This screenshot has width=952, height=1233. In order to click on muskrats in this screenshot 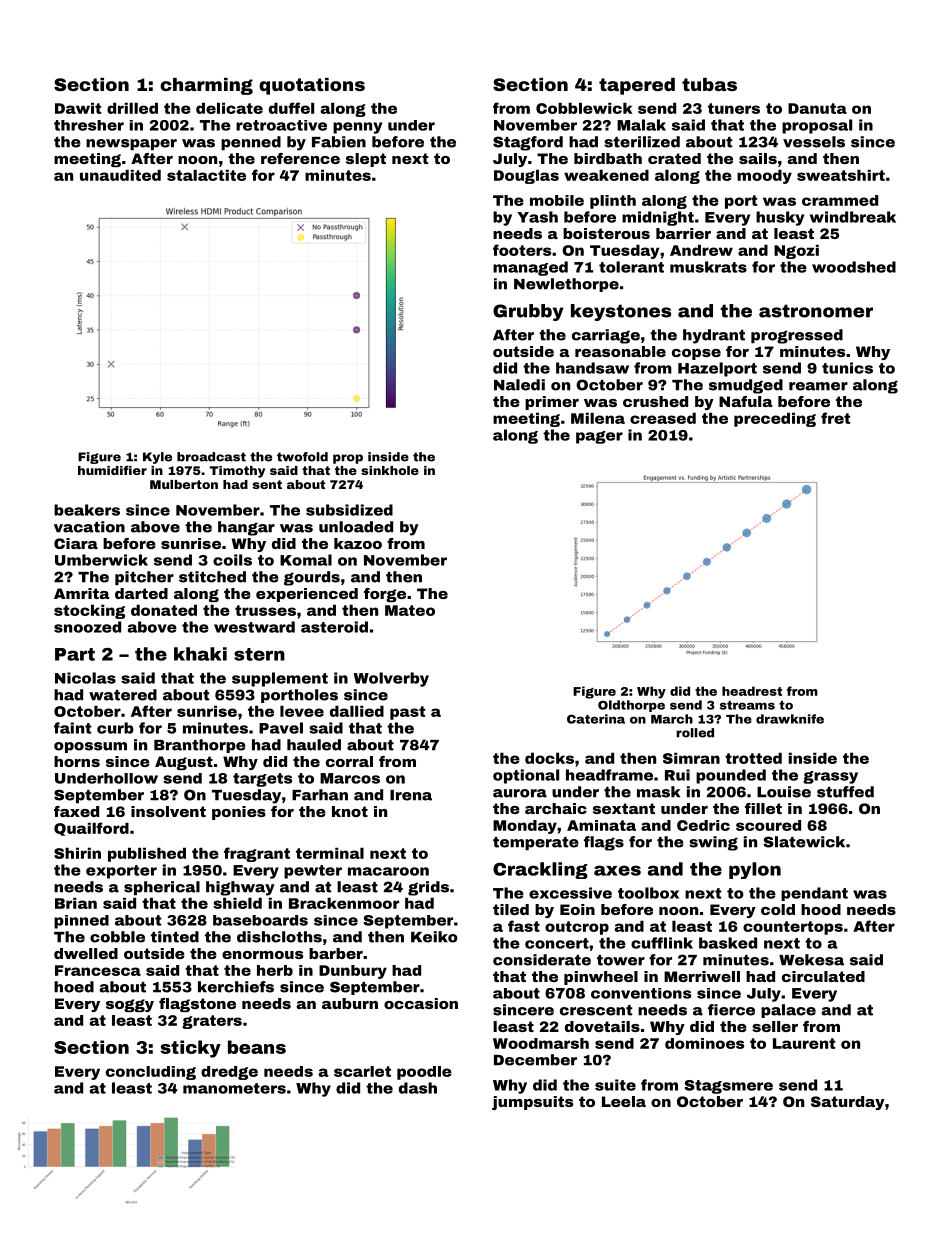, I will do `click(708, 267)`.
